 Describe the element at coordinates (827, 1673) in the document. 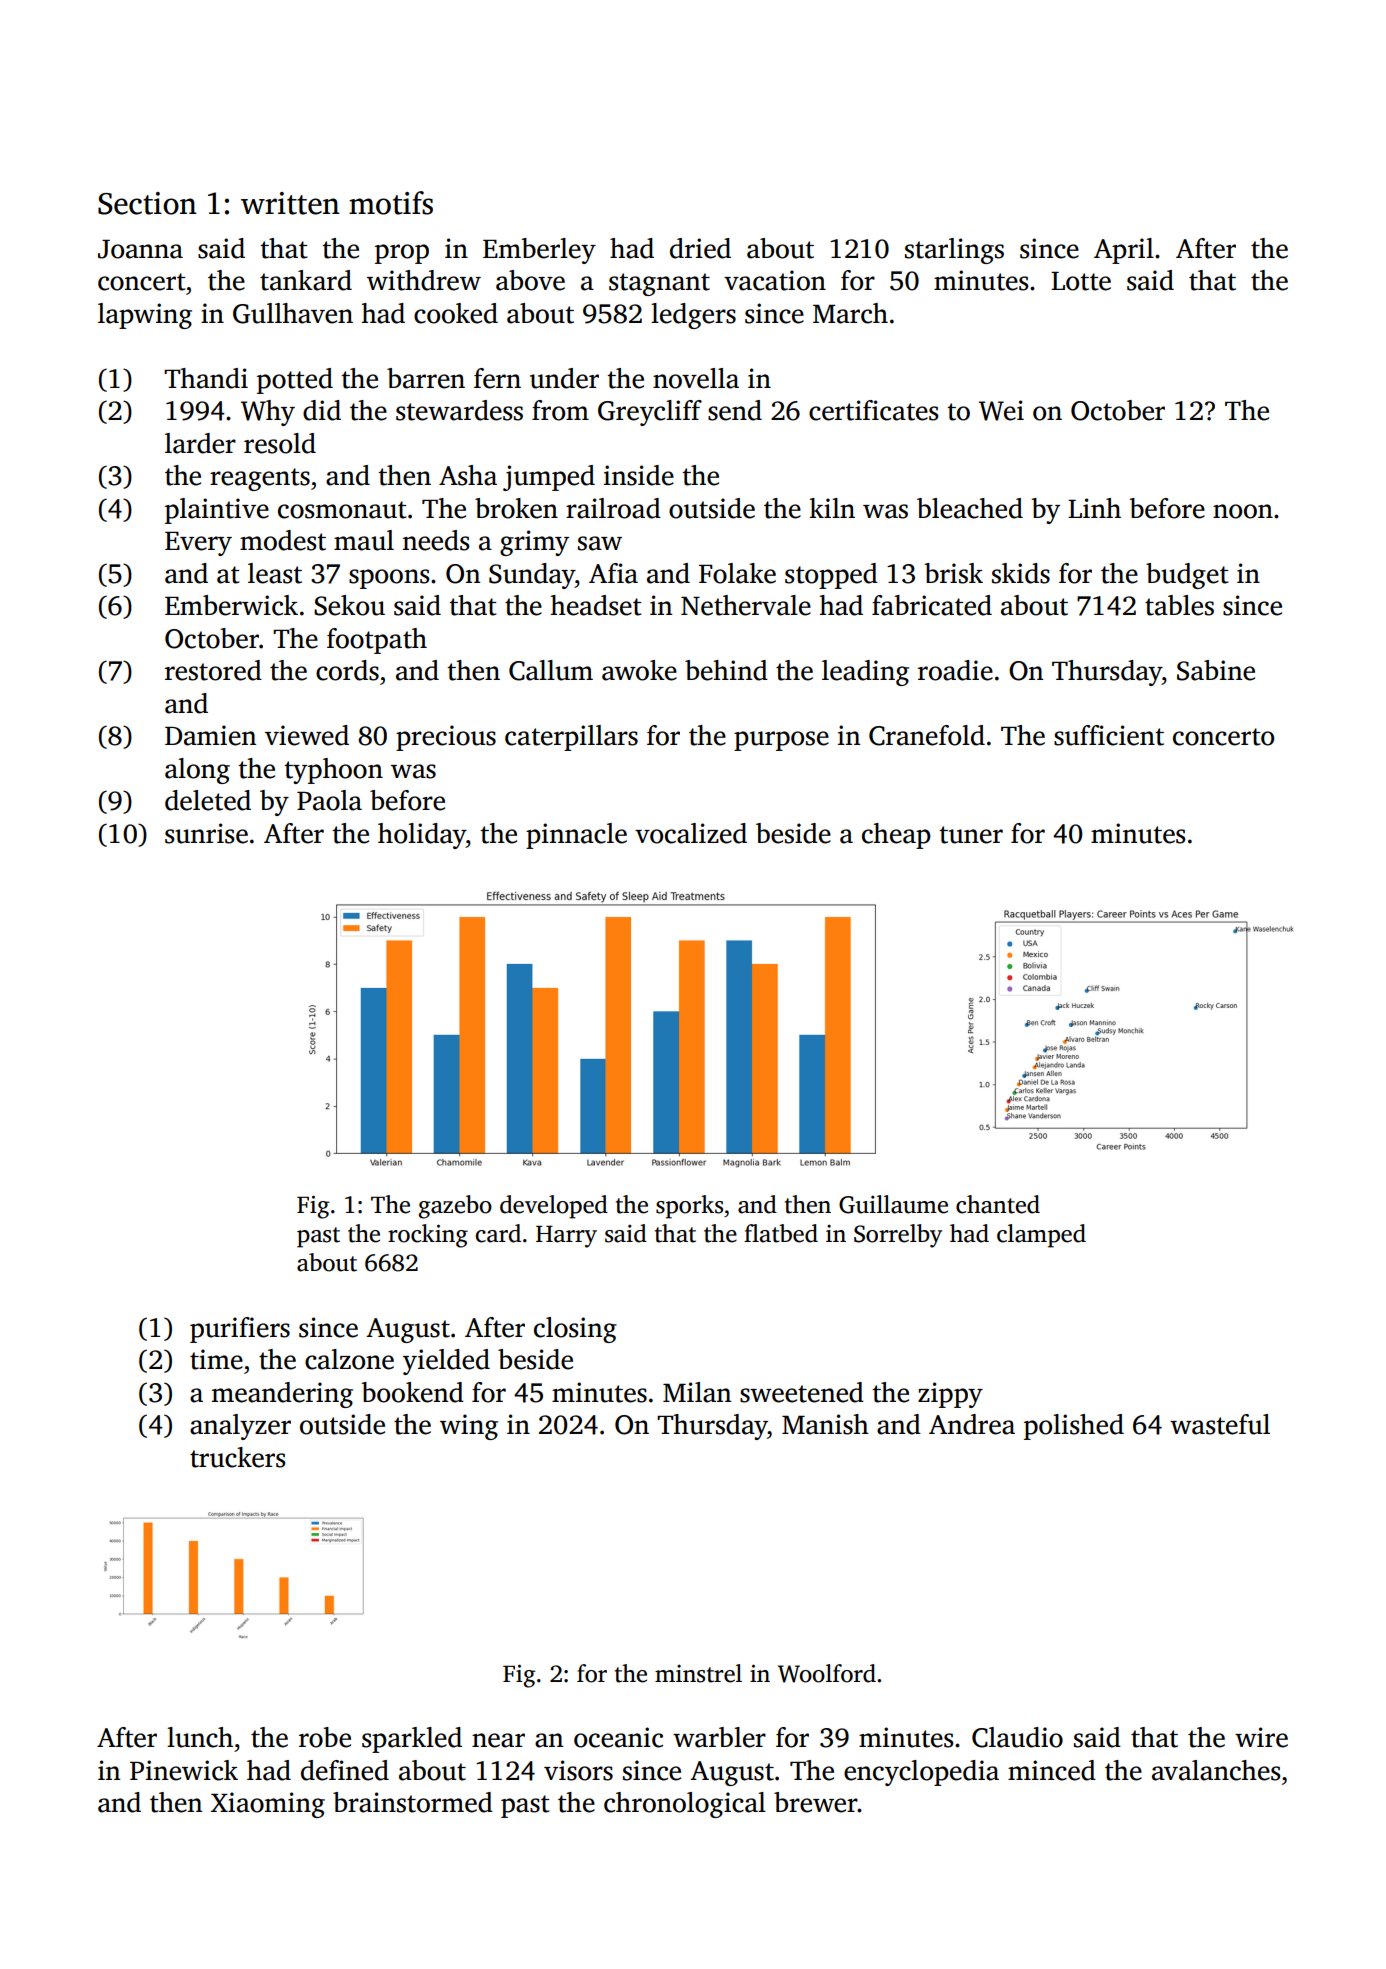

I see `Woolford` at that location.
